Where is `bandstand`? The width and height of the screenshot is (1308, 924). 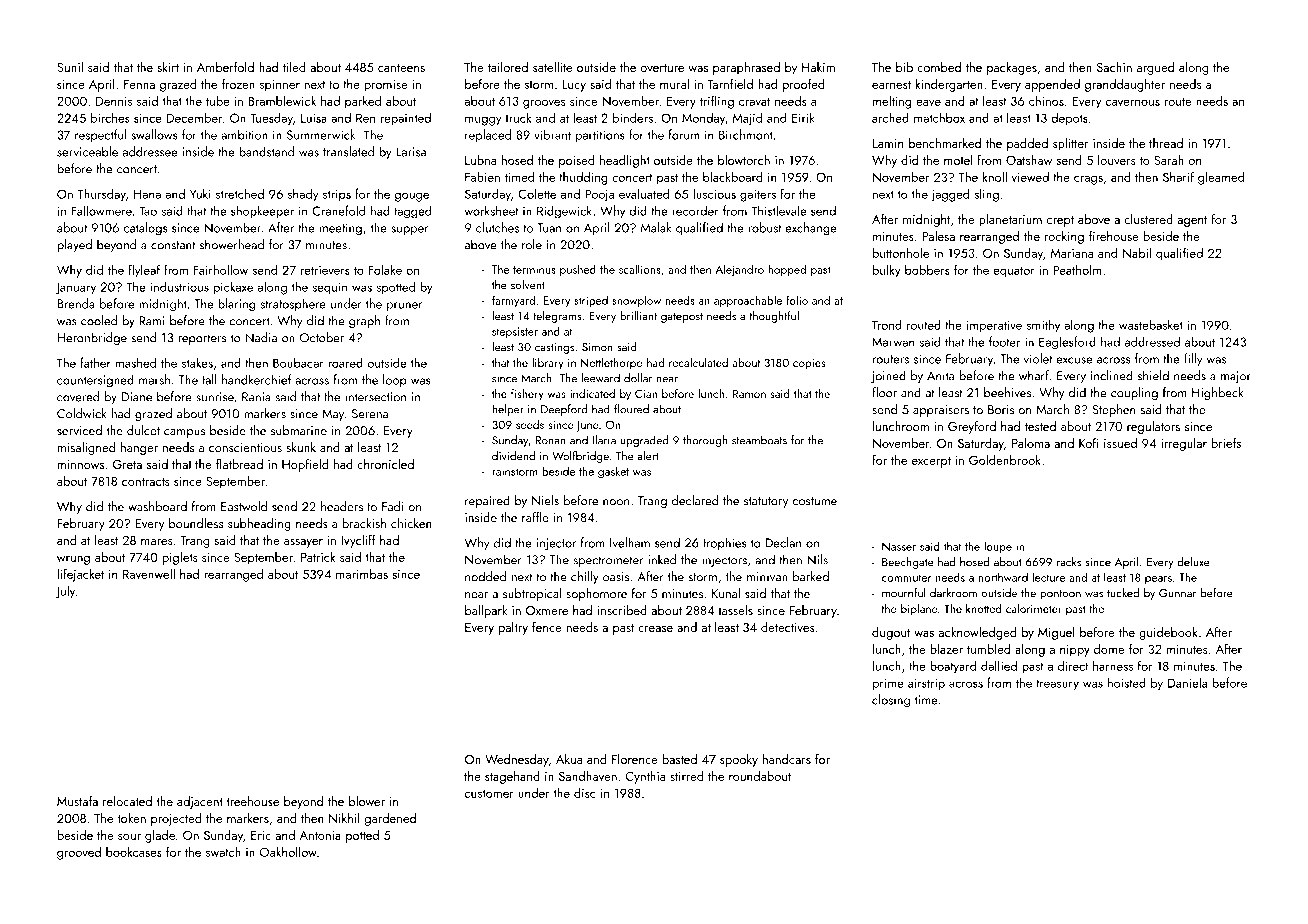 bandstand is located at coordinates (266, 151).
